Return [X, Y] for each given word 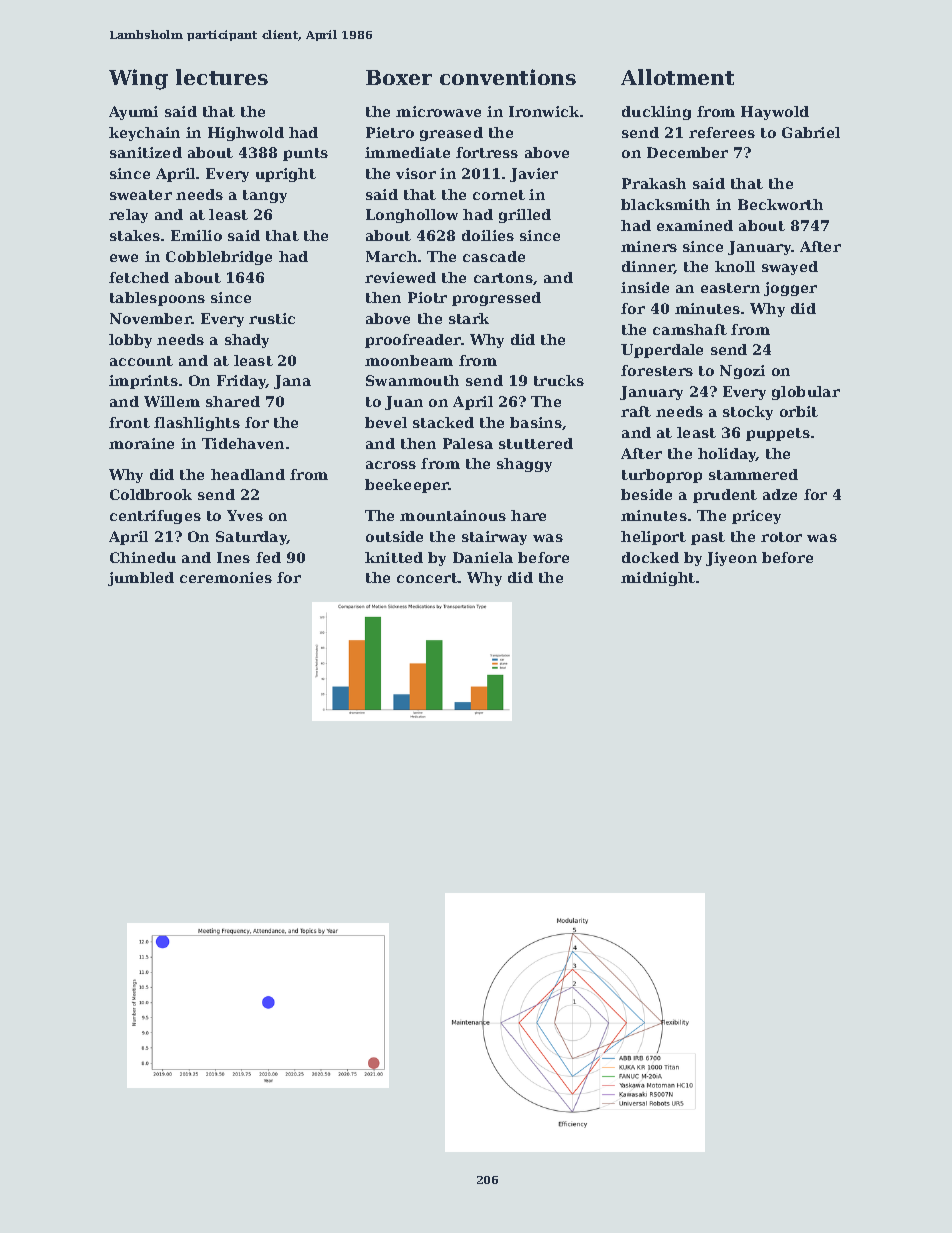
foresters [657, 370]
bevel [386, 422]
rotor [781, 537]
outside [394, 536]
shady [247, 341]
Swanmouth [412, 380]
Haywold [775, 113]
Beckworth [780, 204]
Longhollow [412, 216]
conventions [508, 77]
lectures [222, 77]
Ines [233, 557]
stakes [135, 235]
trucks [559, 380]
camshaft [690, 329]
